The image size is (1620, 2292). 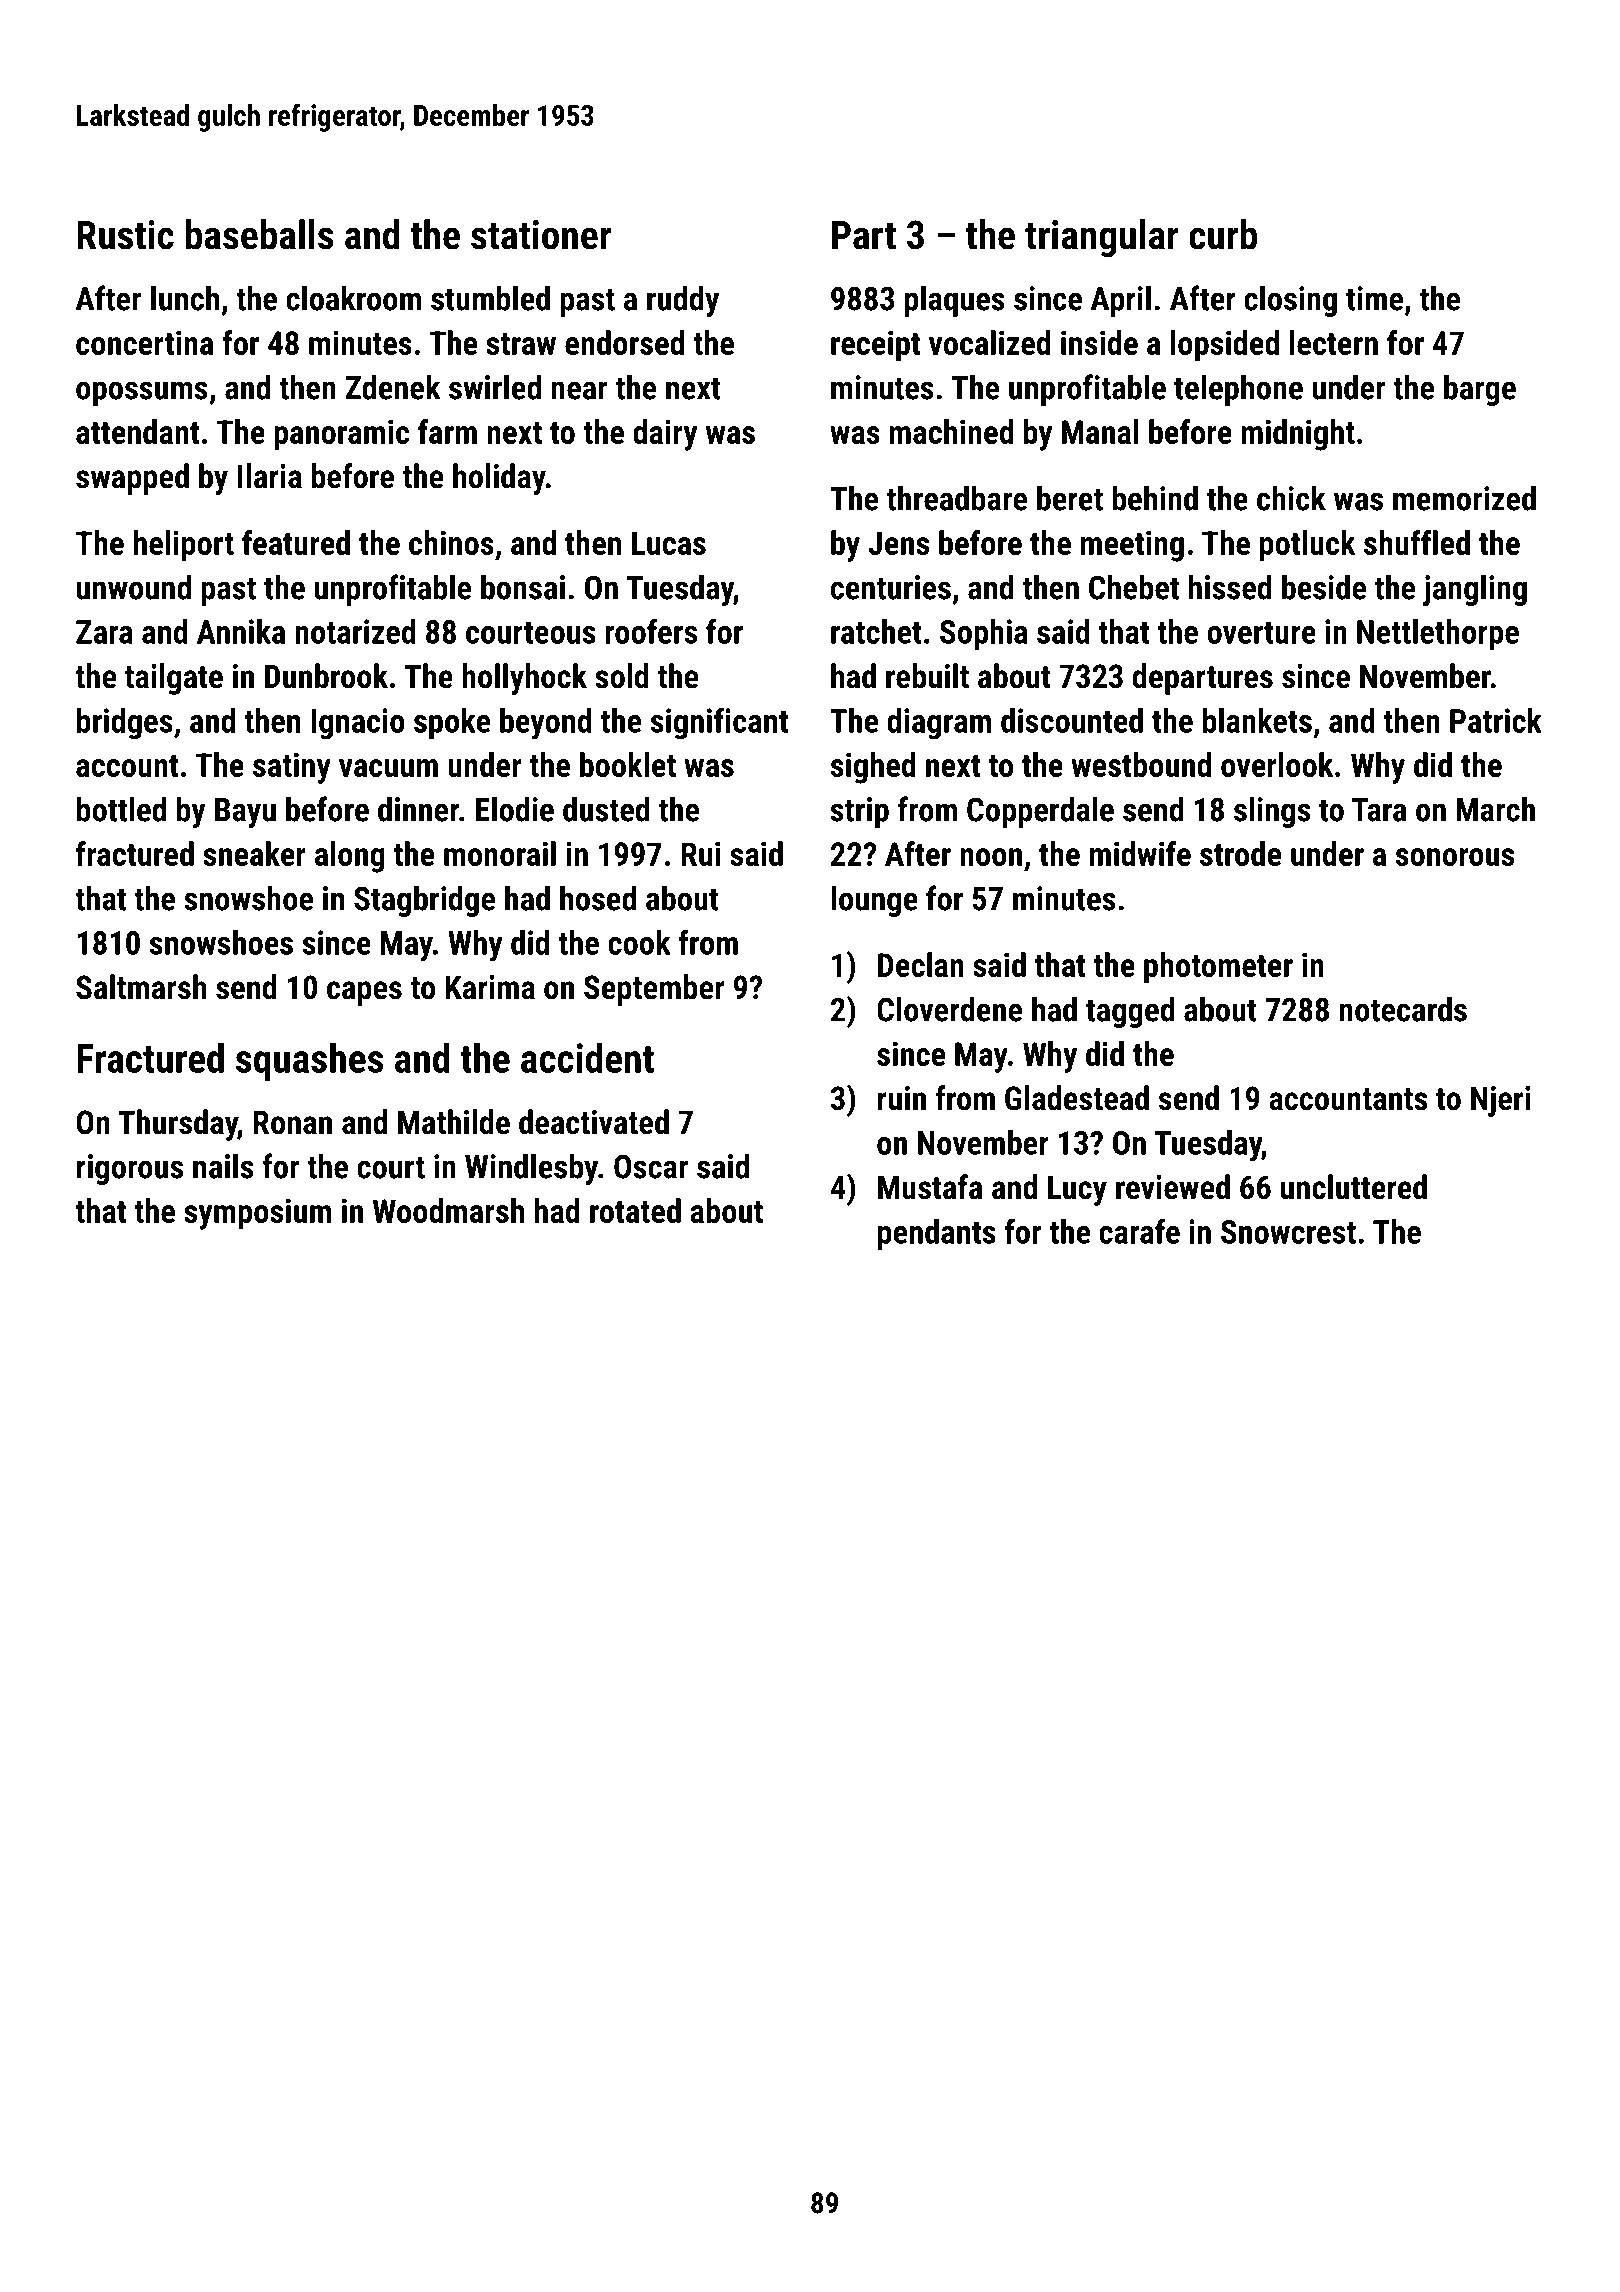 What do you see at coordinates (257, 1214) in the page?
I see `symposium` at bounding box center [257, 1214].
